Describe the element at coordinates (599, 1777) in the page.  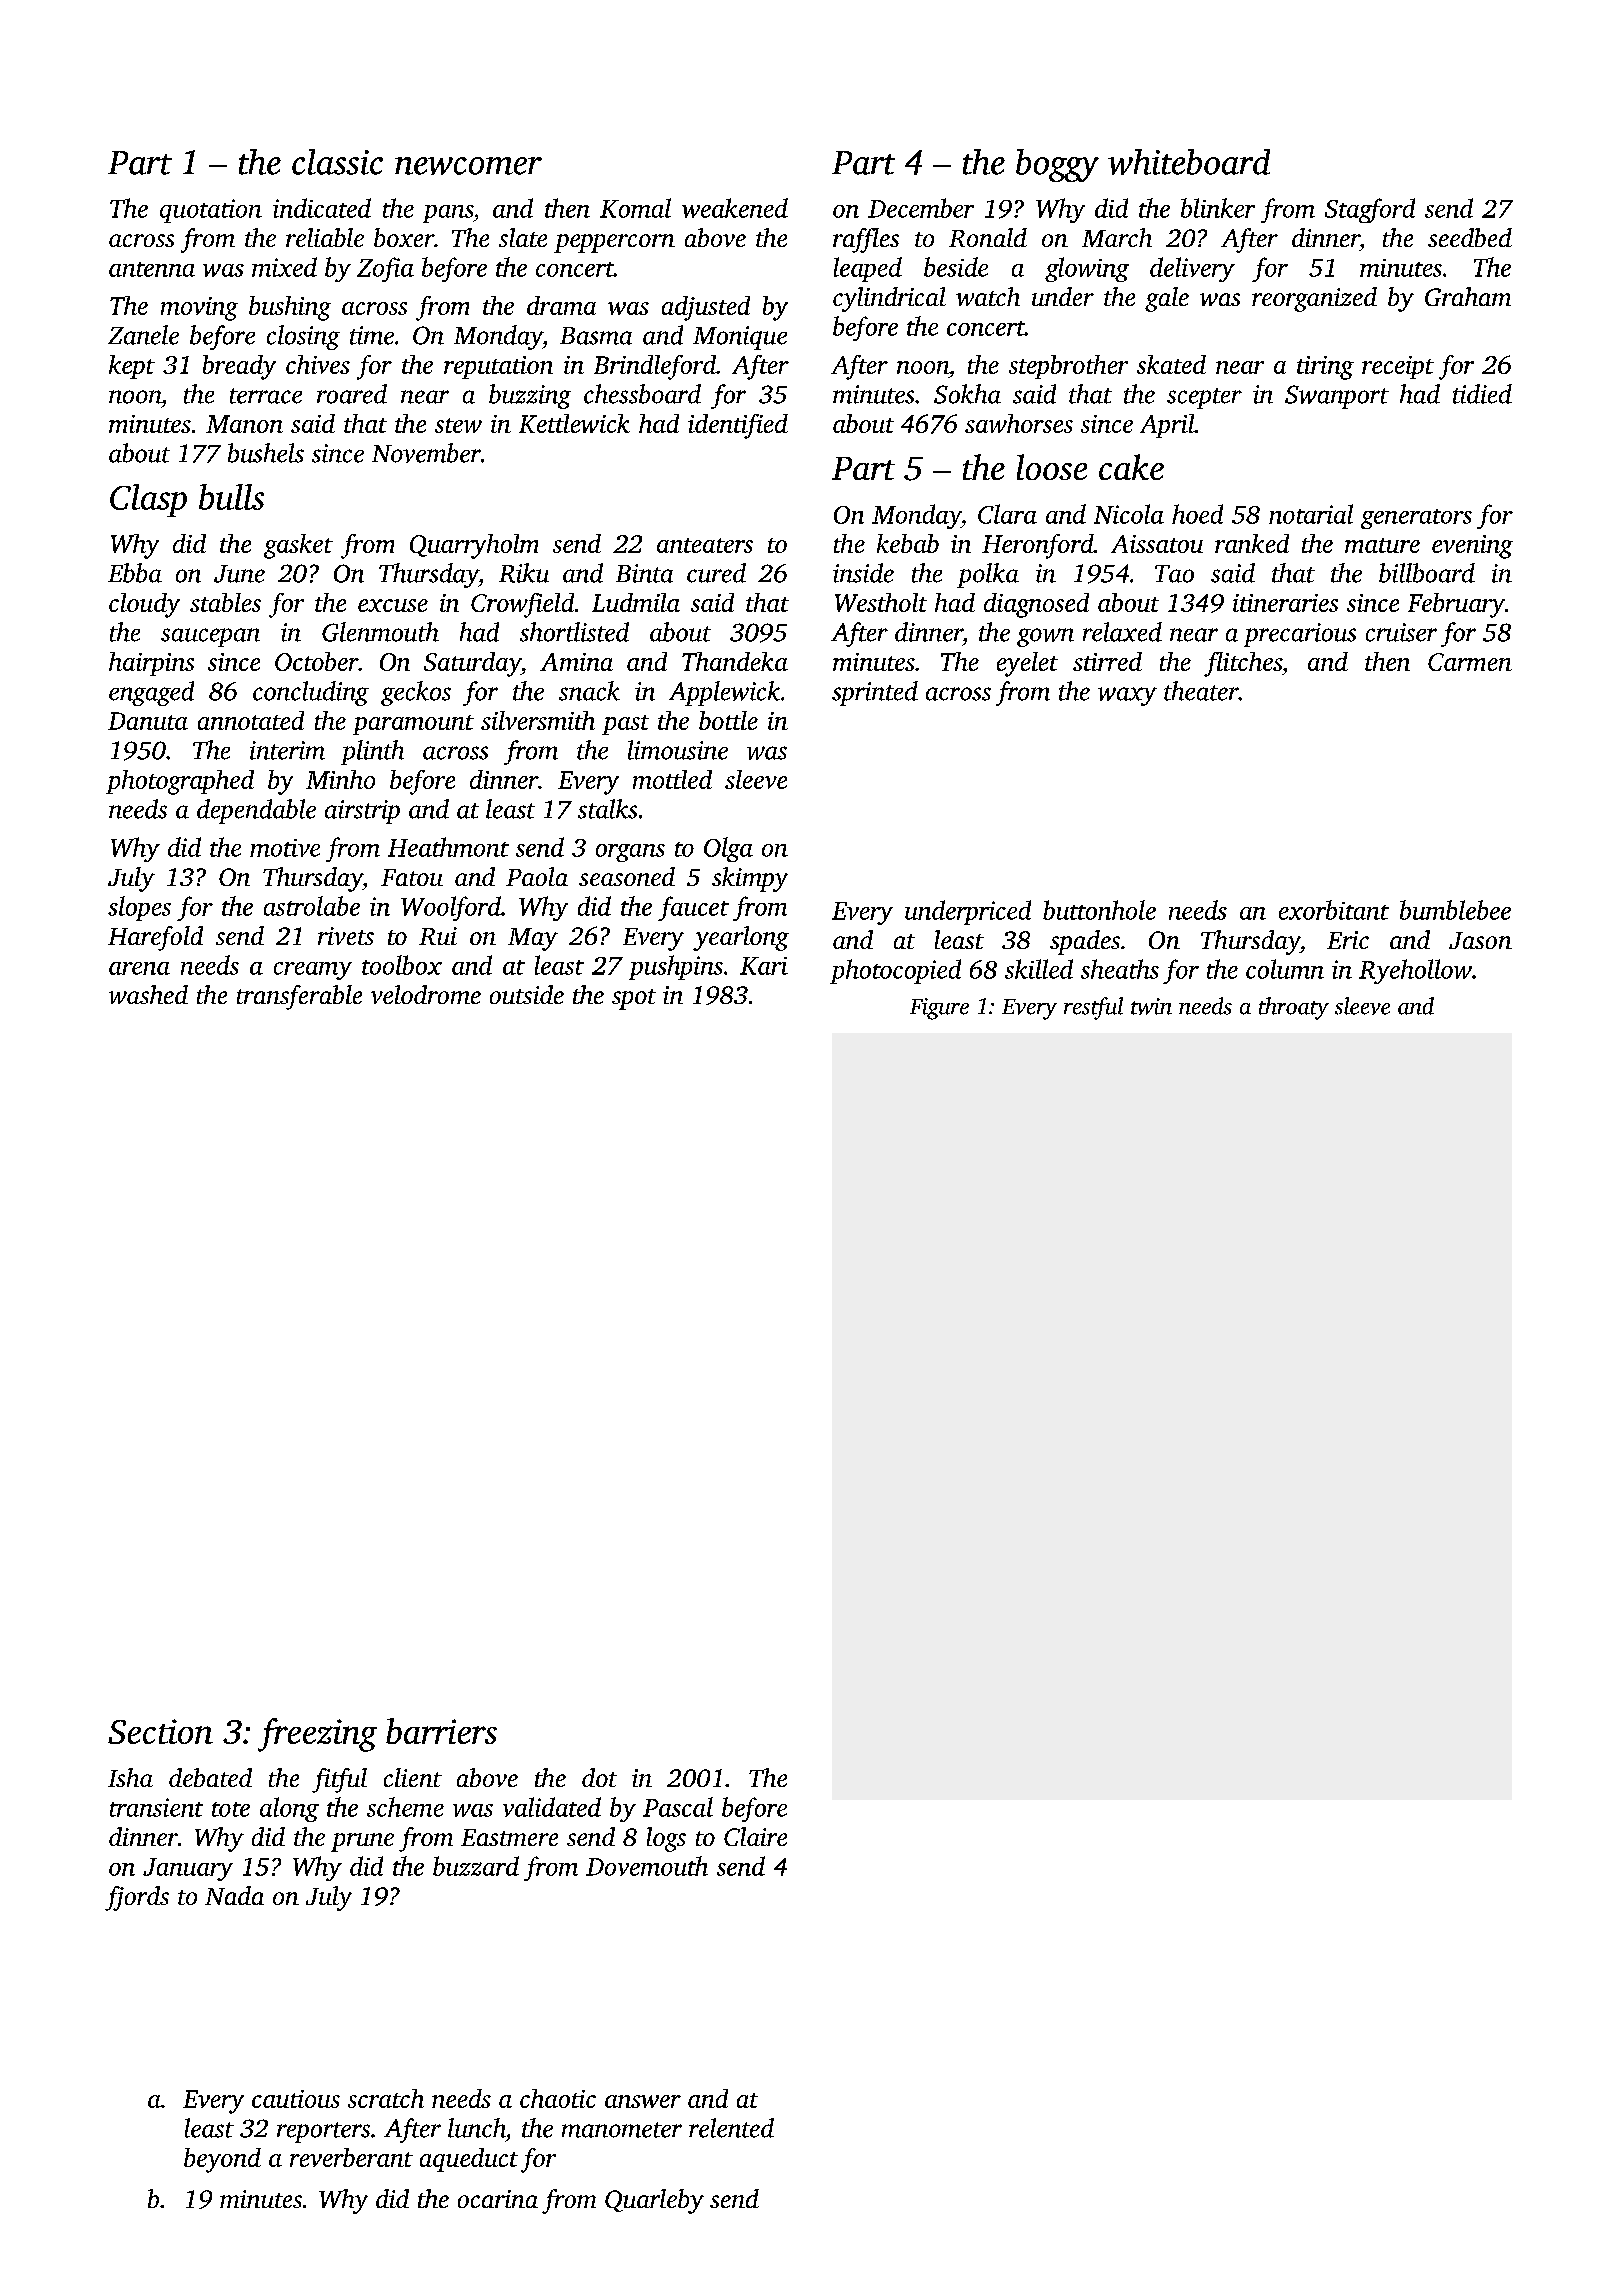
I see `dot` at that location.
